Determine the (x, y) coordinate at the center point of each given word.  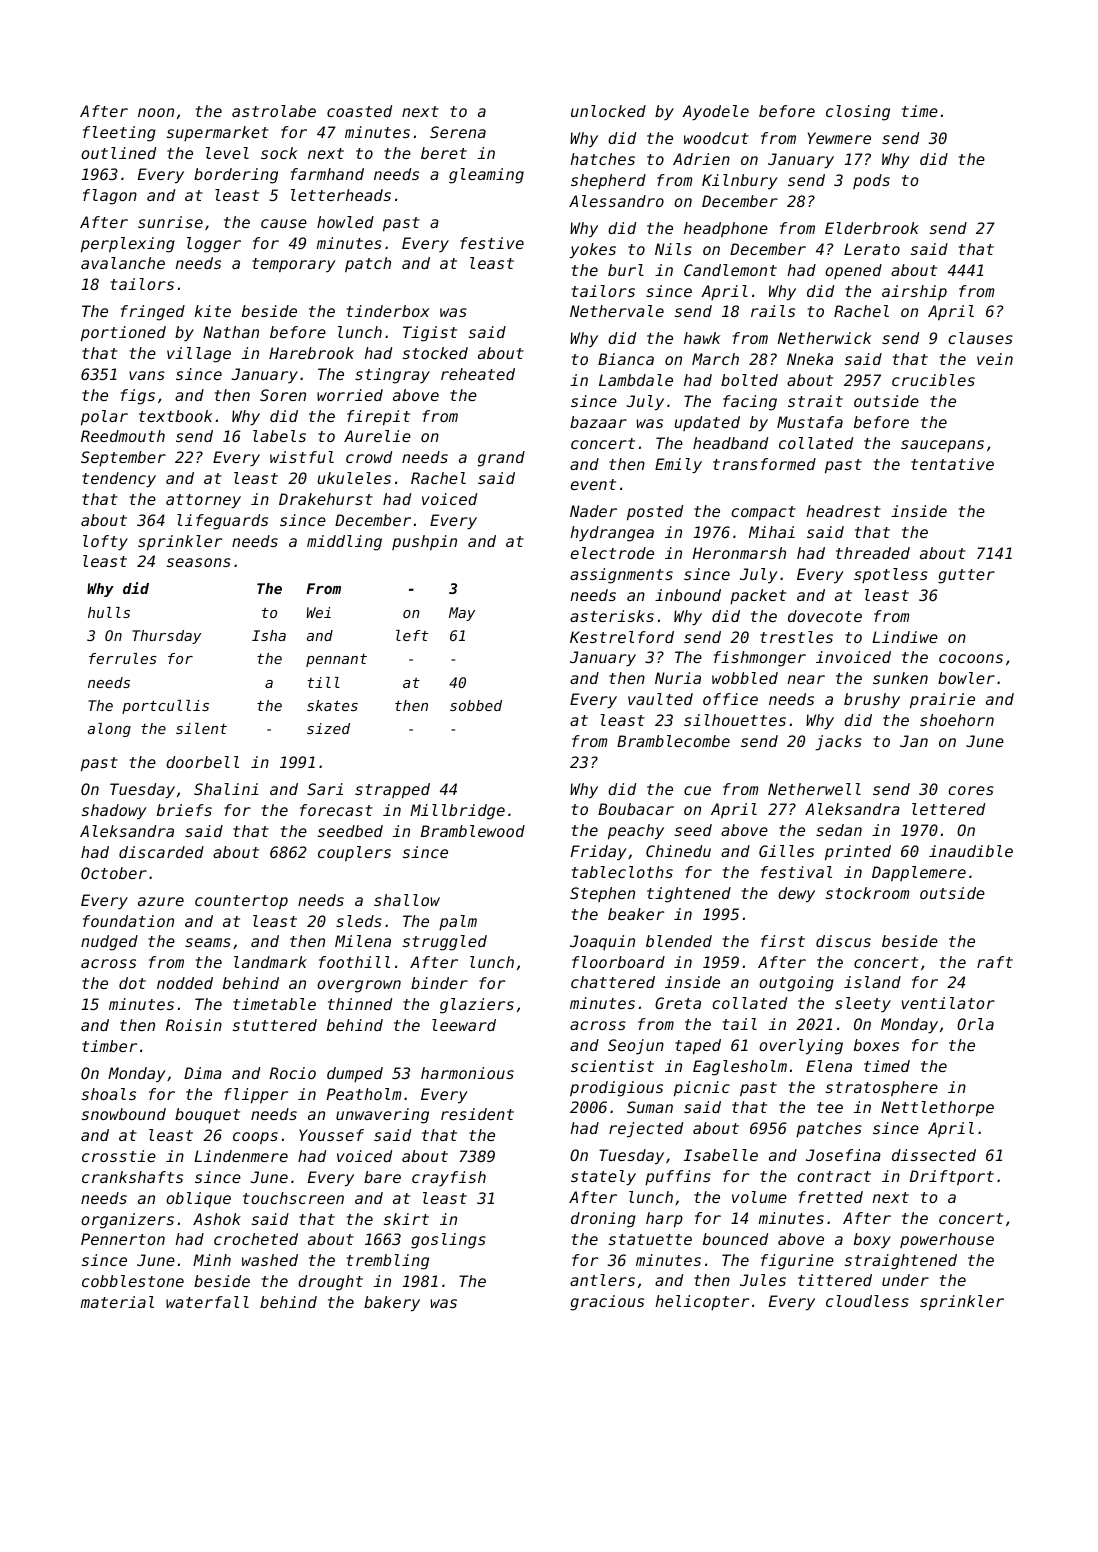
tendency (119, 480)
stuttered (275, 1025)
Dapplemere (919, 874)
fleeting (119, 134)
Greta (678, 1003)
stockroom (867, 893)
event (593, 484)
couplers (354, 854)
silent (201, 728)
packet (758, 596)
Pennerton (123, 1239)
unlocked (608, 111)
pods (871, 181)
